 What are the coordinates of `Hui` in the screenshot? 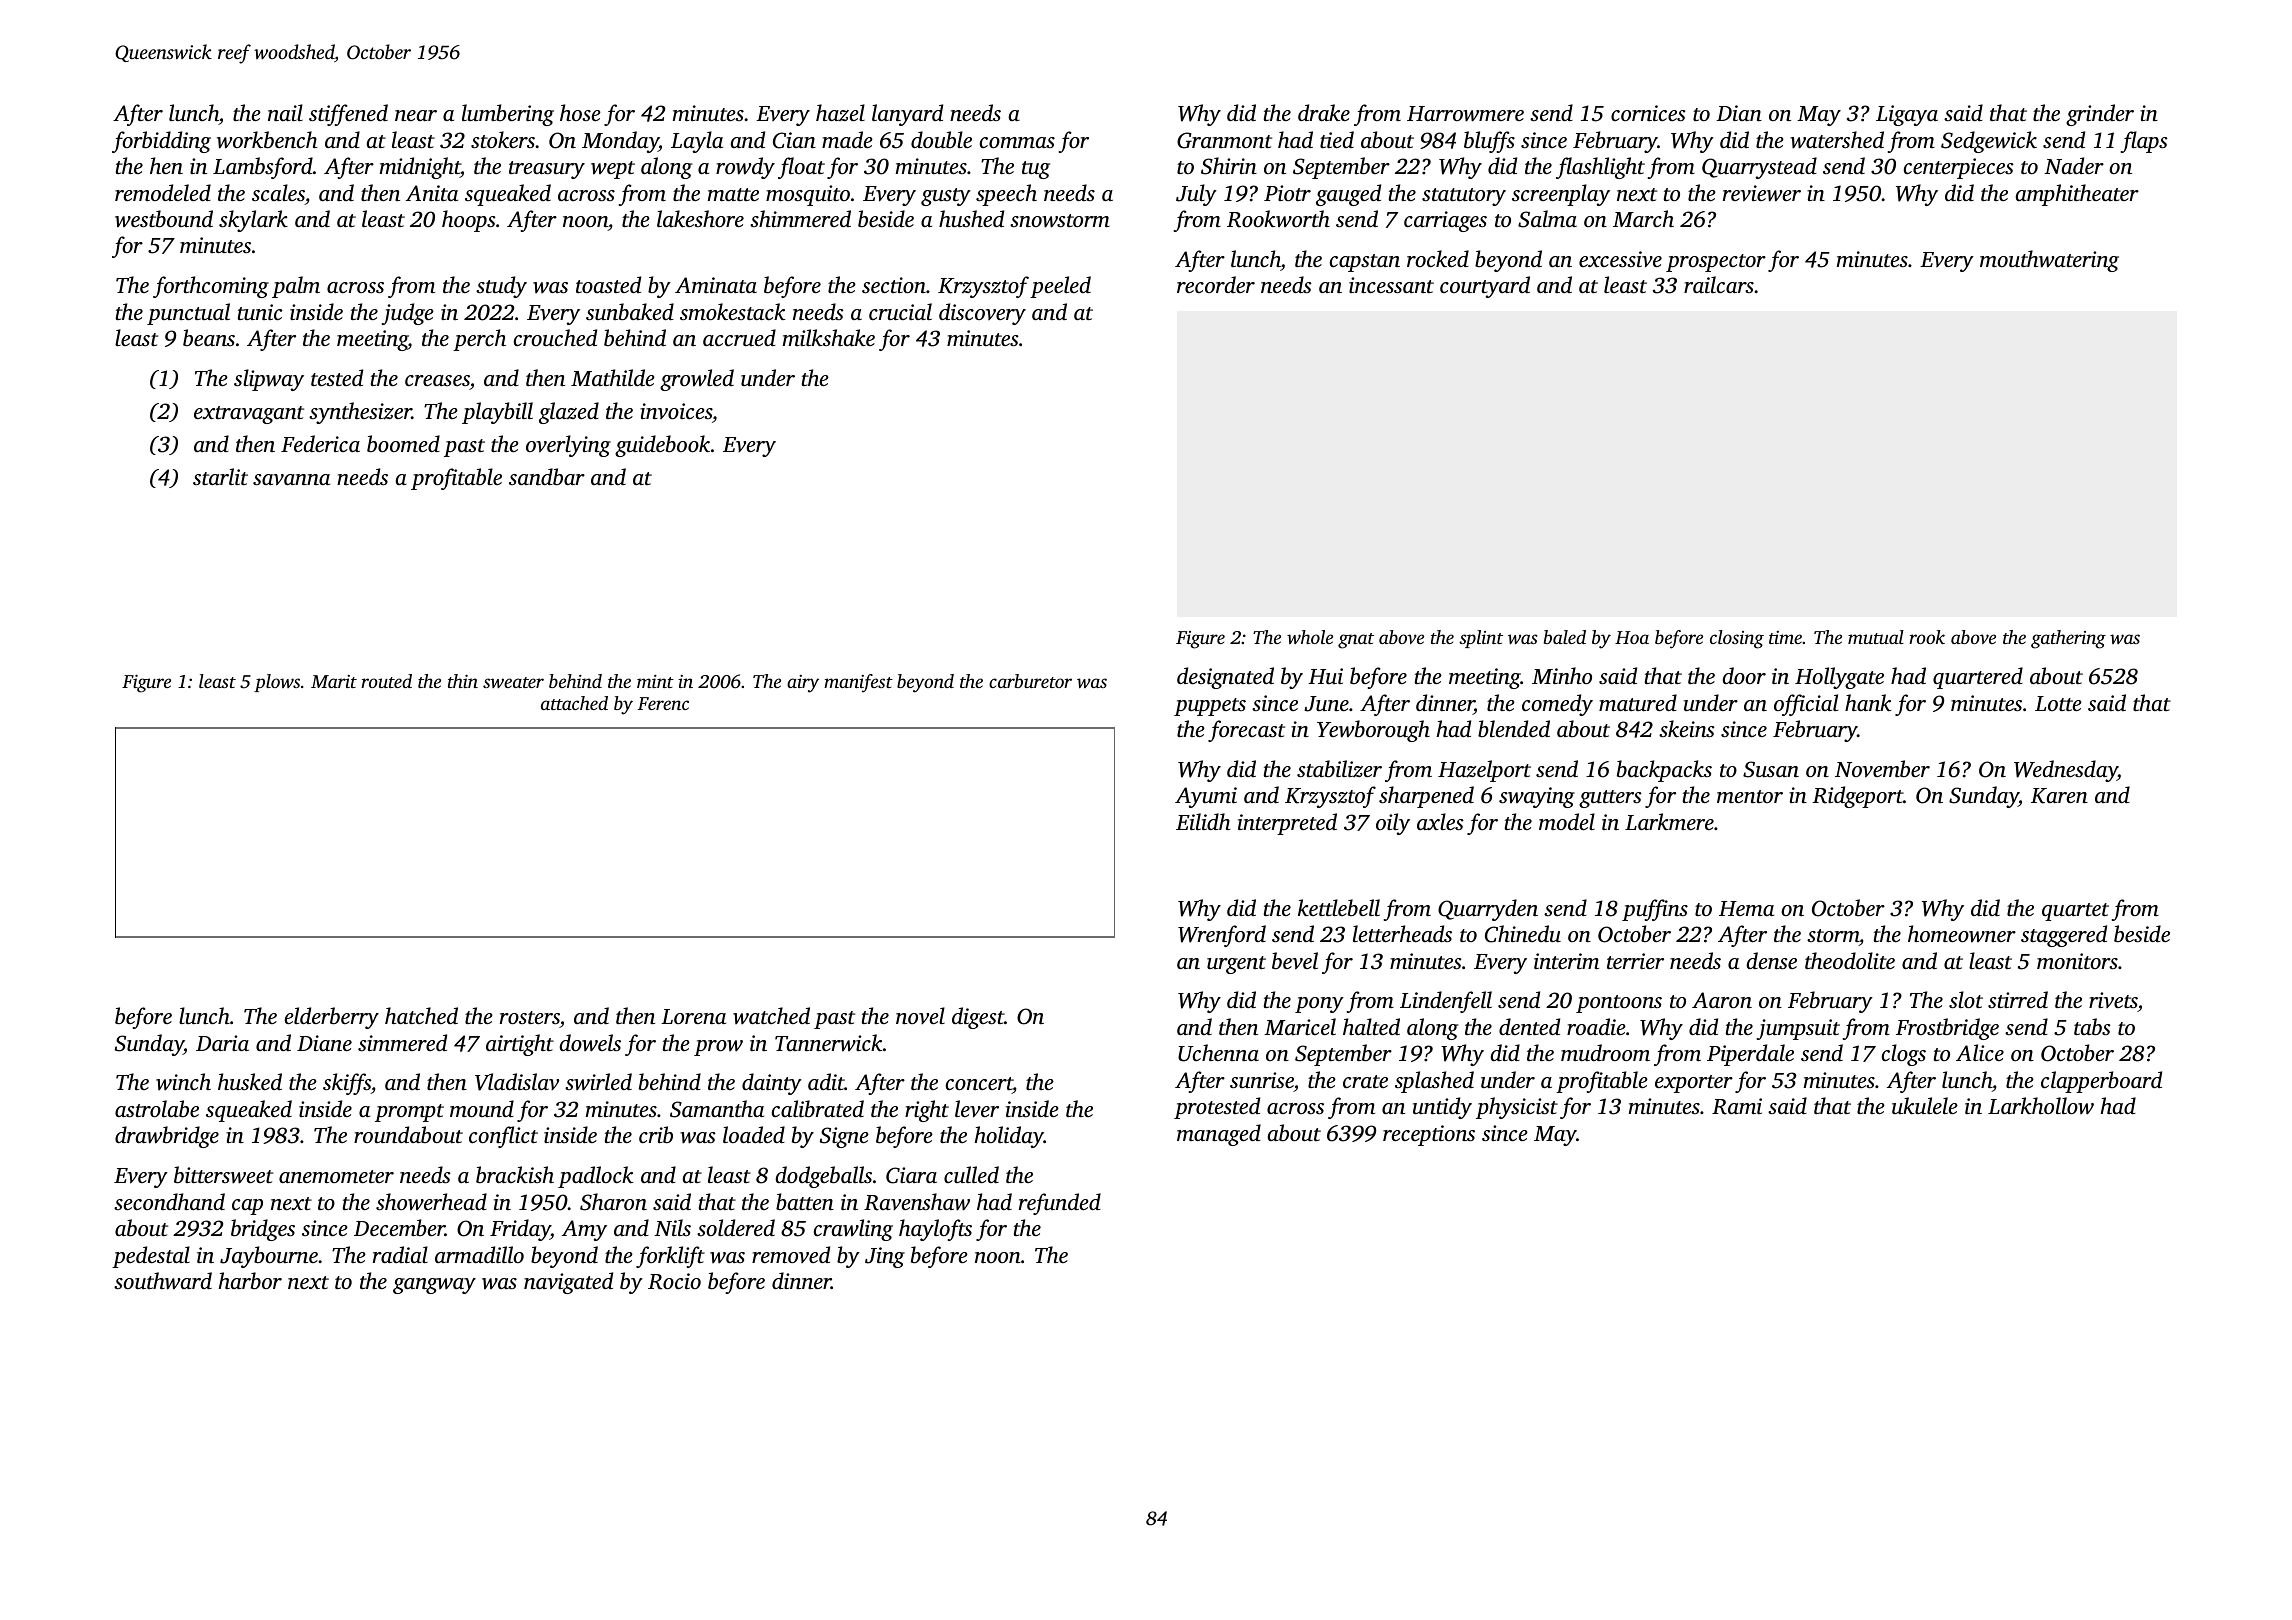 It's located at (1325, 676).
